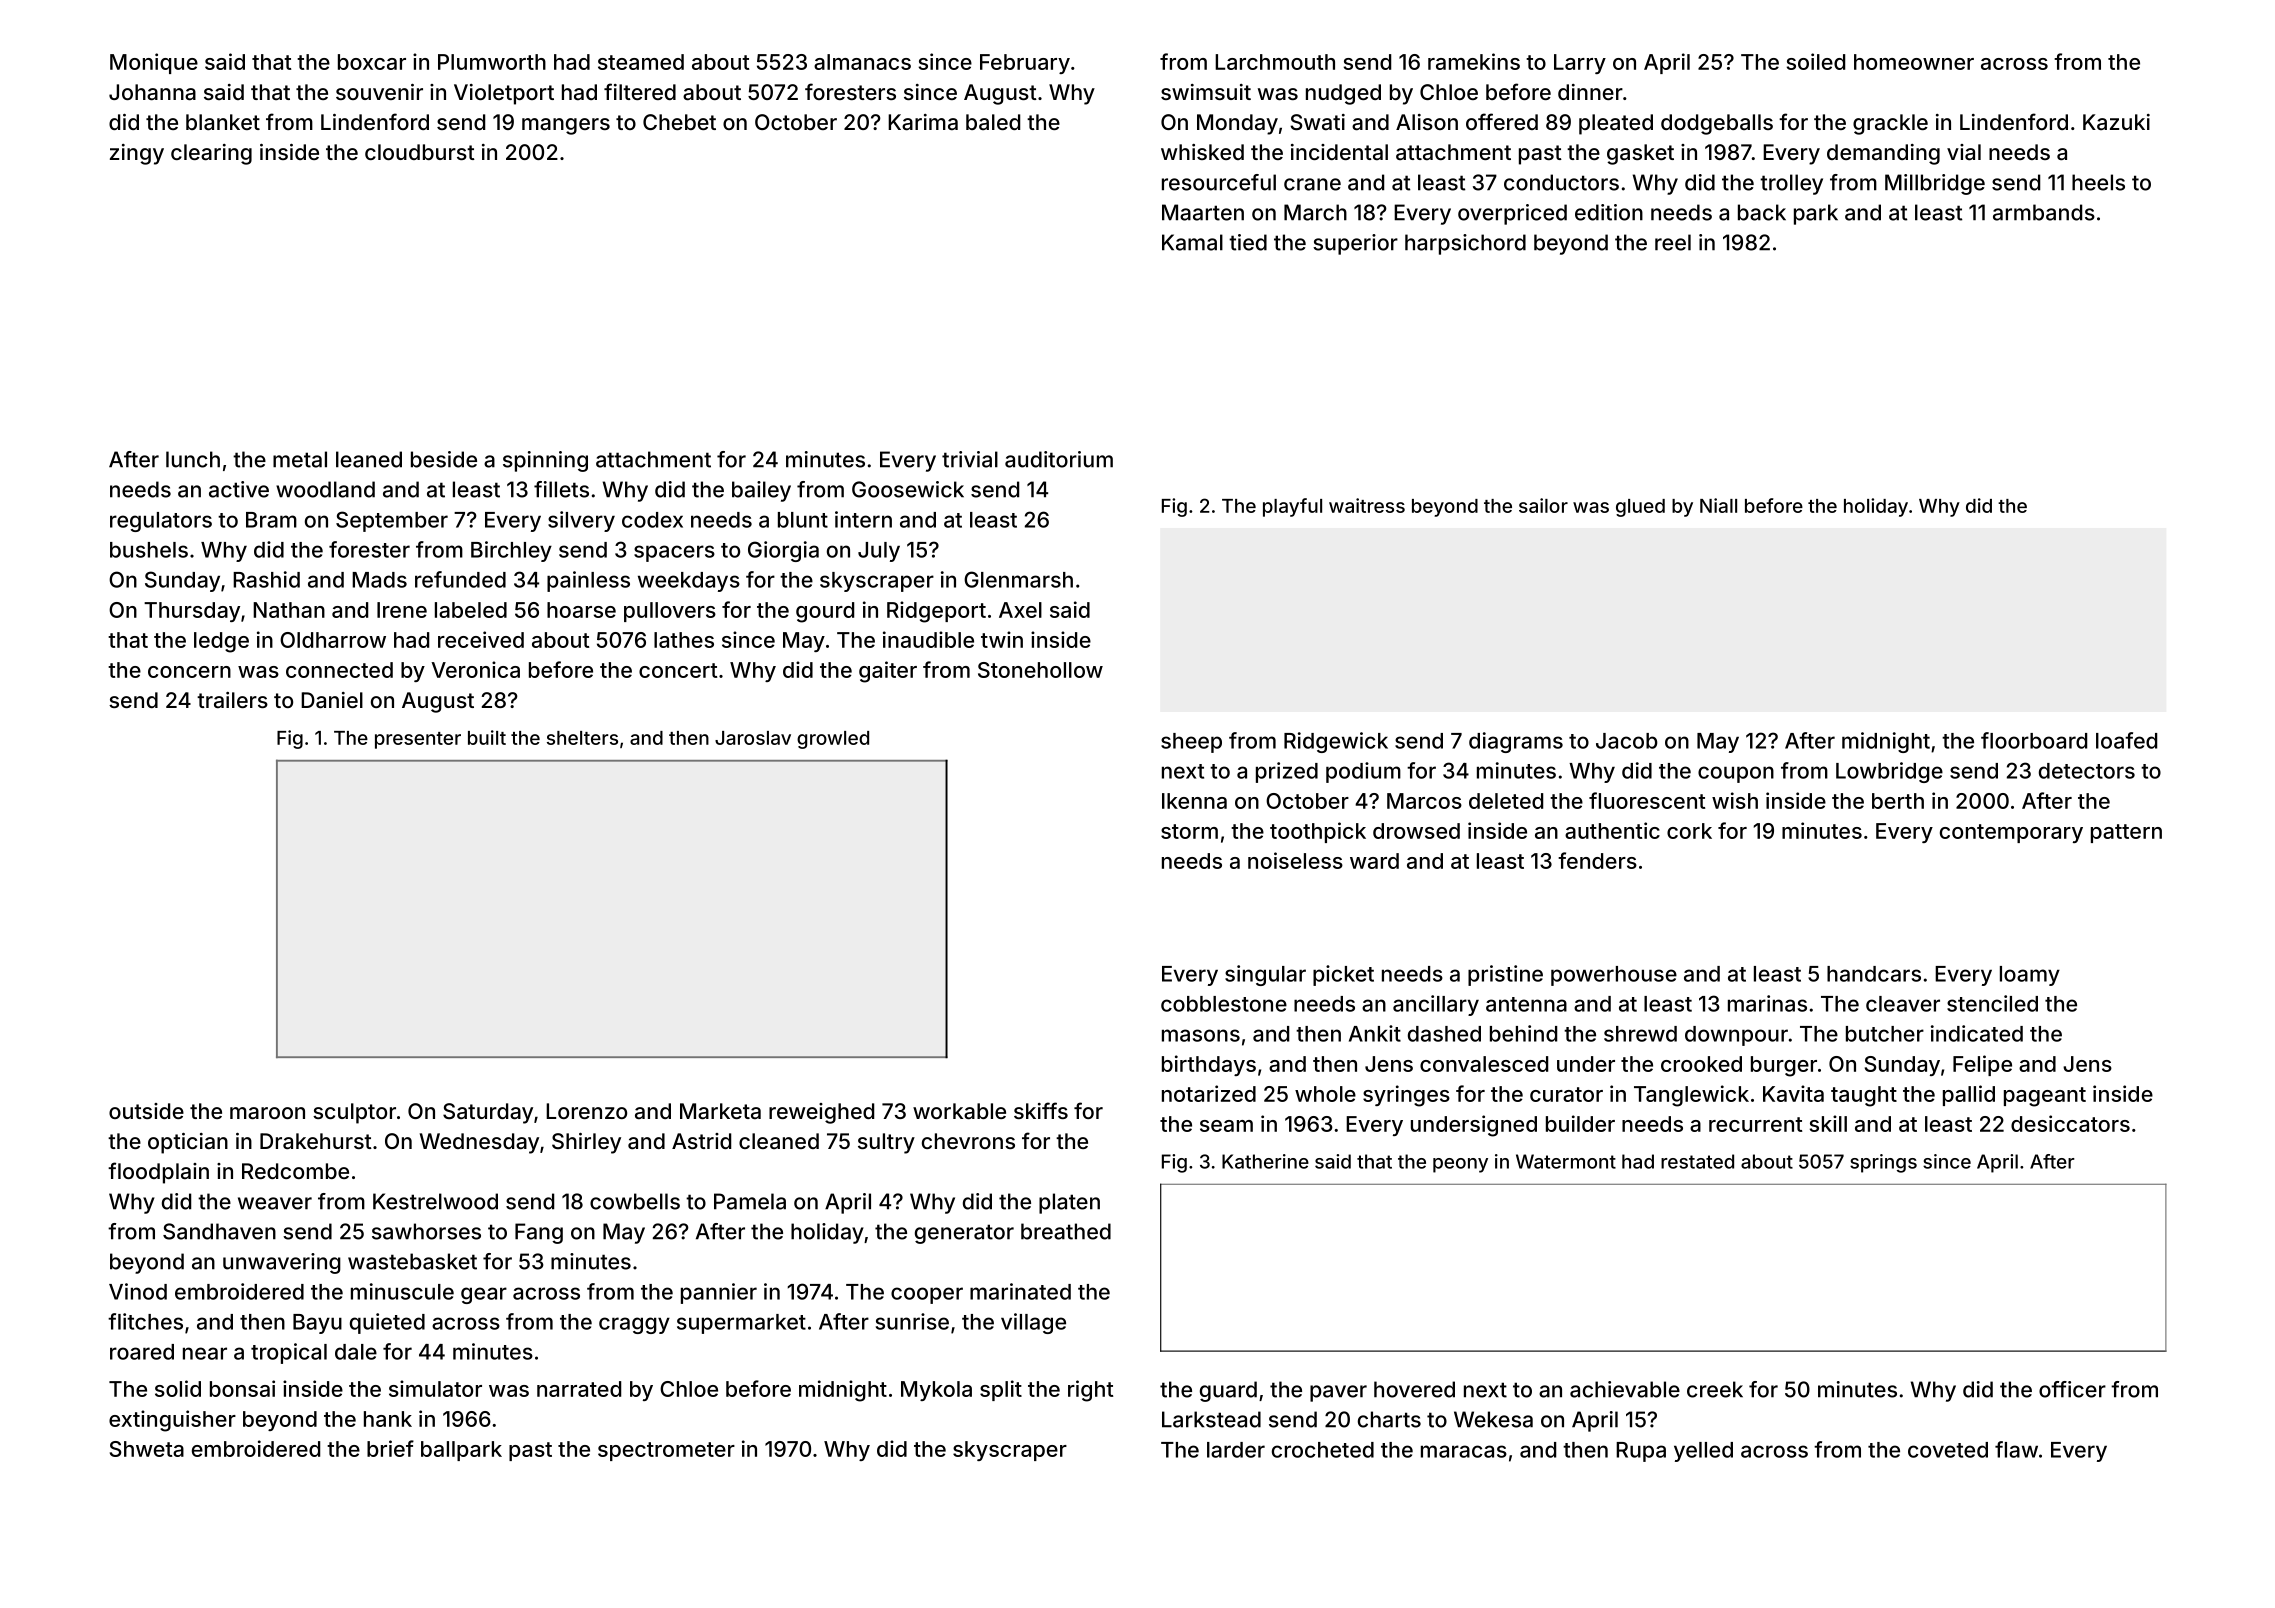 The width and height of the screenshot is (2275, 1608). Describe the element at coordinates (189, 672) in the screenshot. I see `concern` at that location.
